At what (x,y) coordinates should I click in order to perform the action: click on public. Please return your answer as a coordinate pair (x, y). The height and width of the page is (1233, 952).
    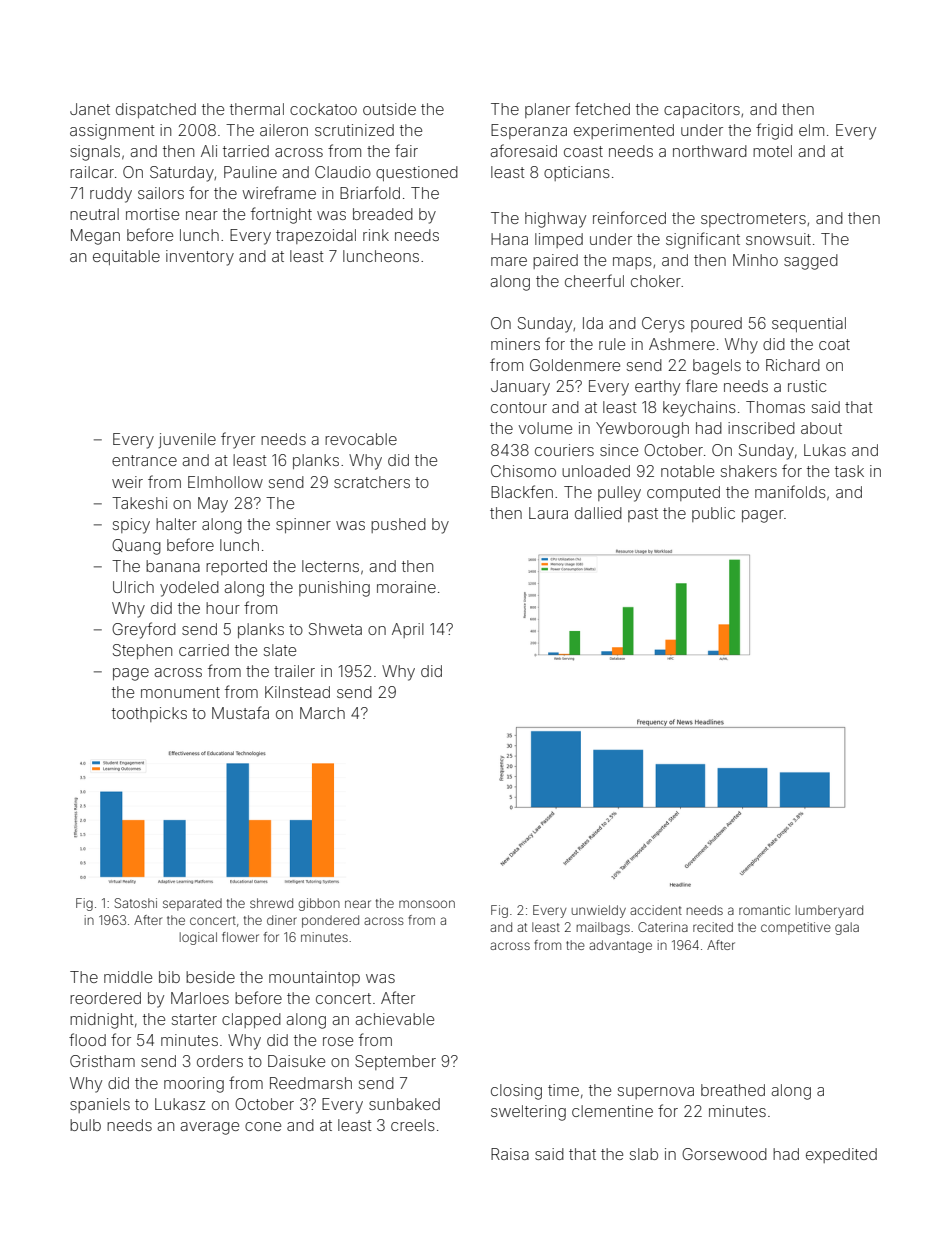
    Looking at the image, I should click on (713, 514).
